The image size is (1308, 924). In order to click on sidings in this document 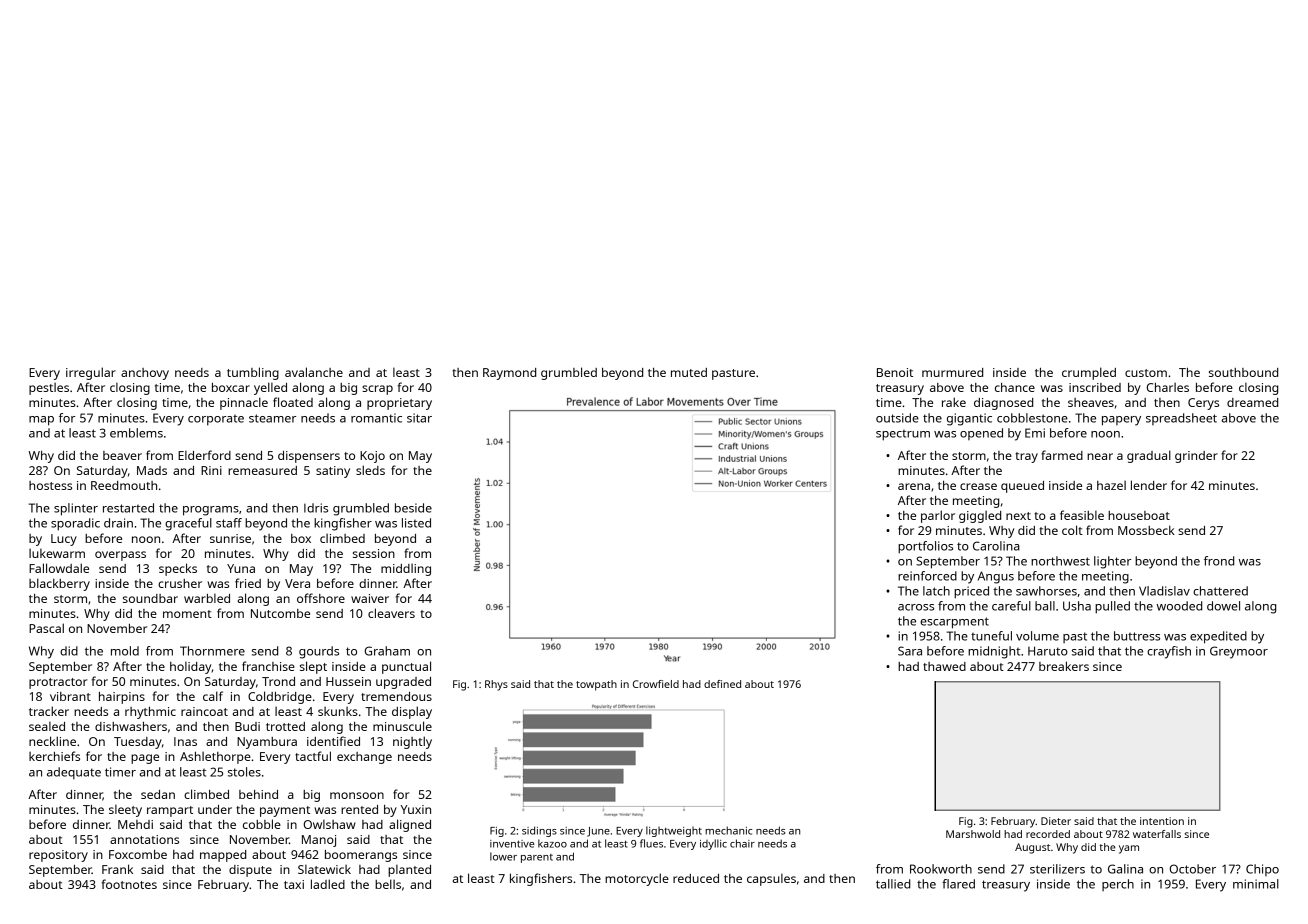, I will do `click(539, 831)`.
